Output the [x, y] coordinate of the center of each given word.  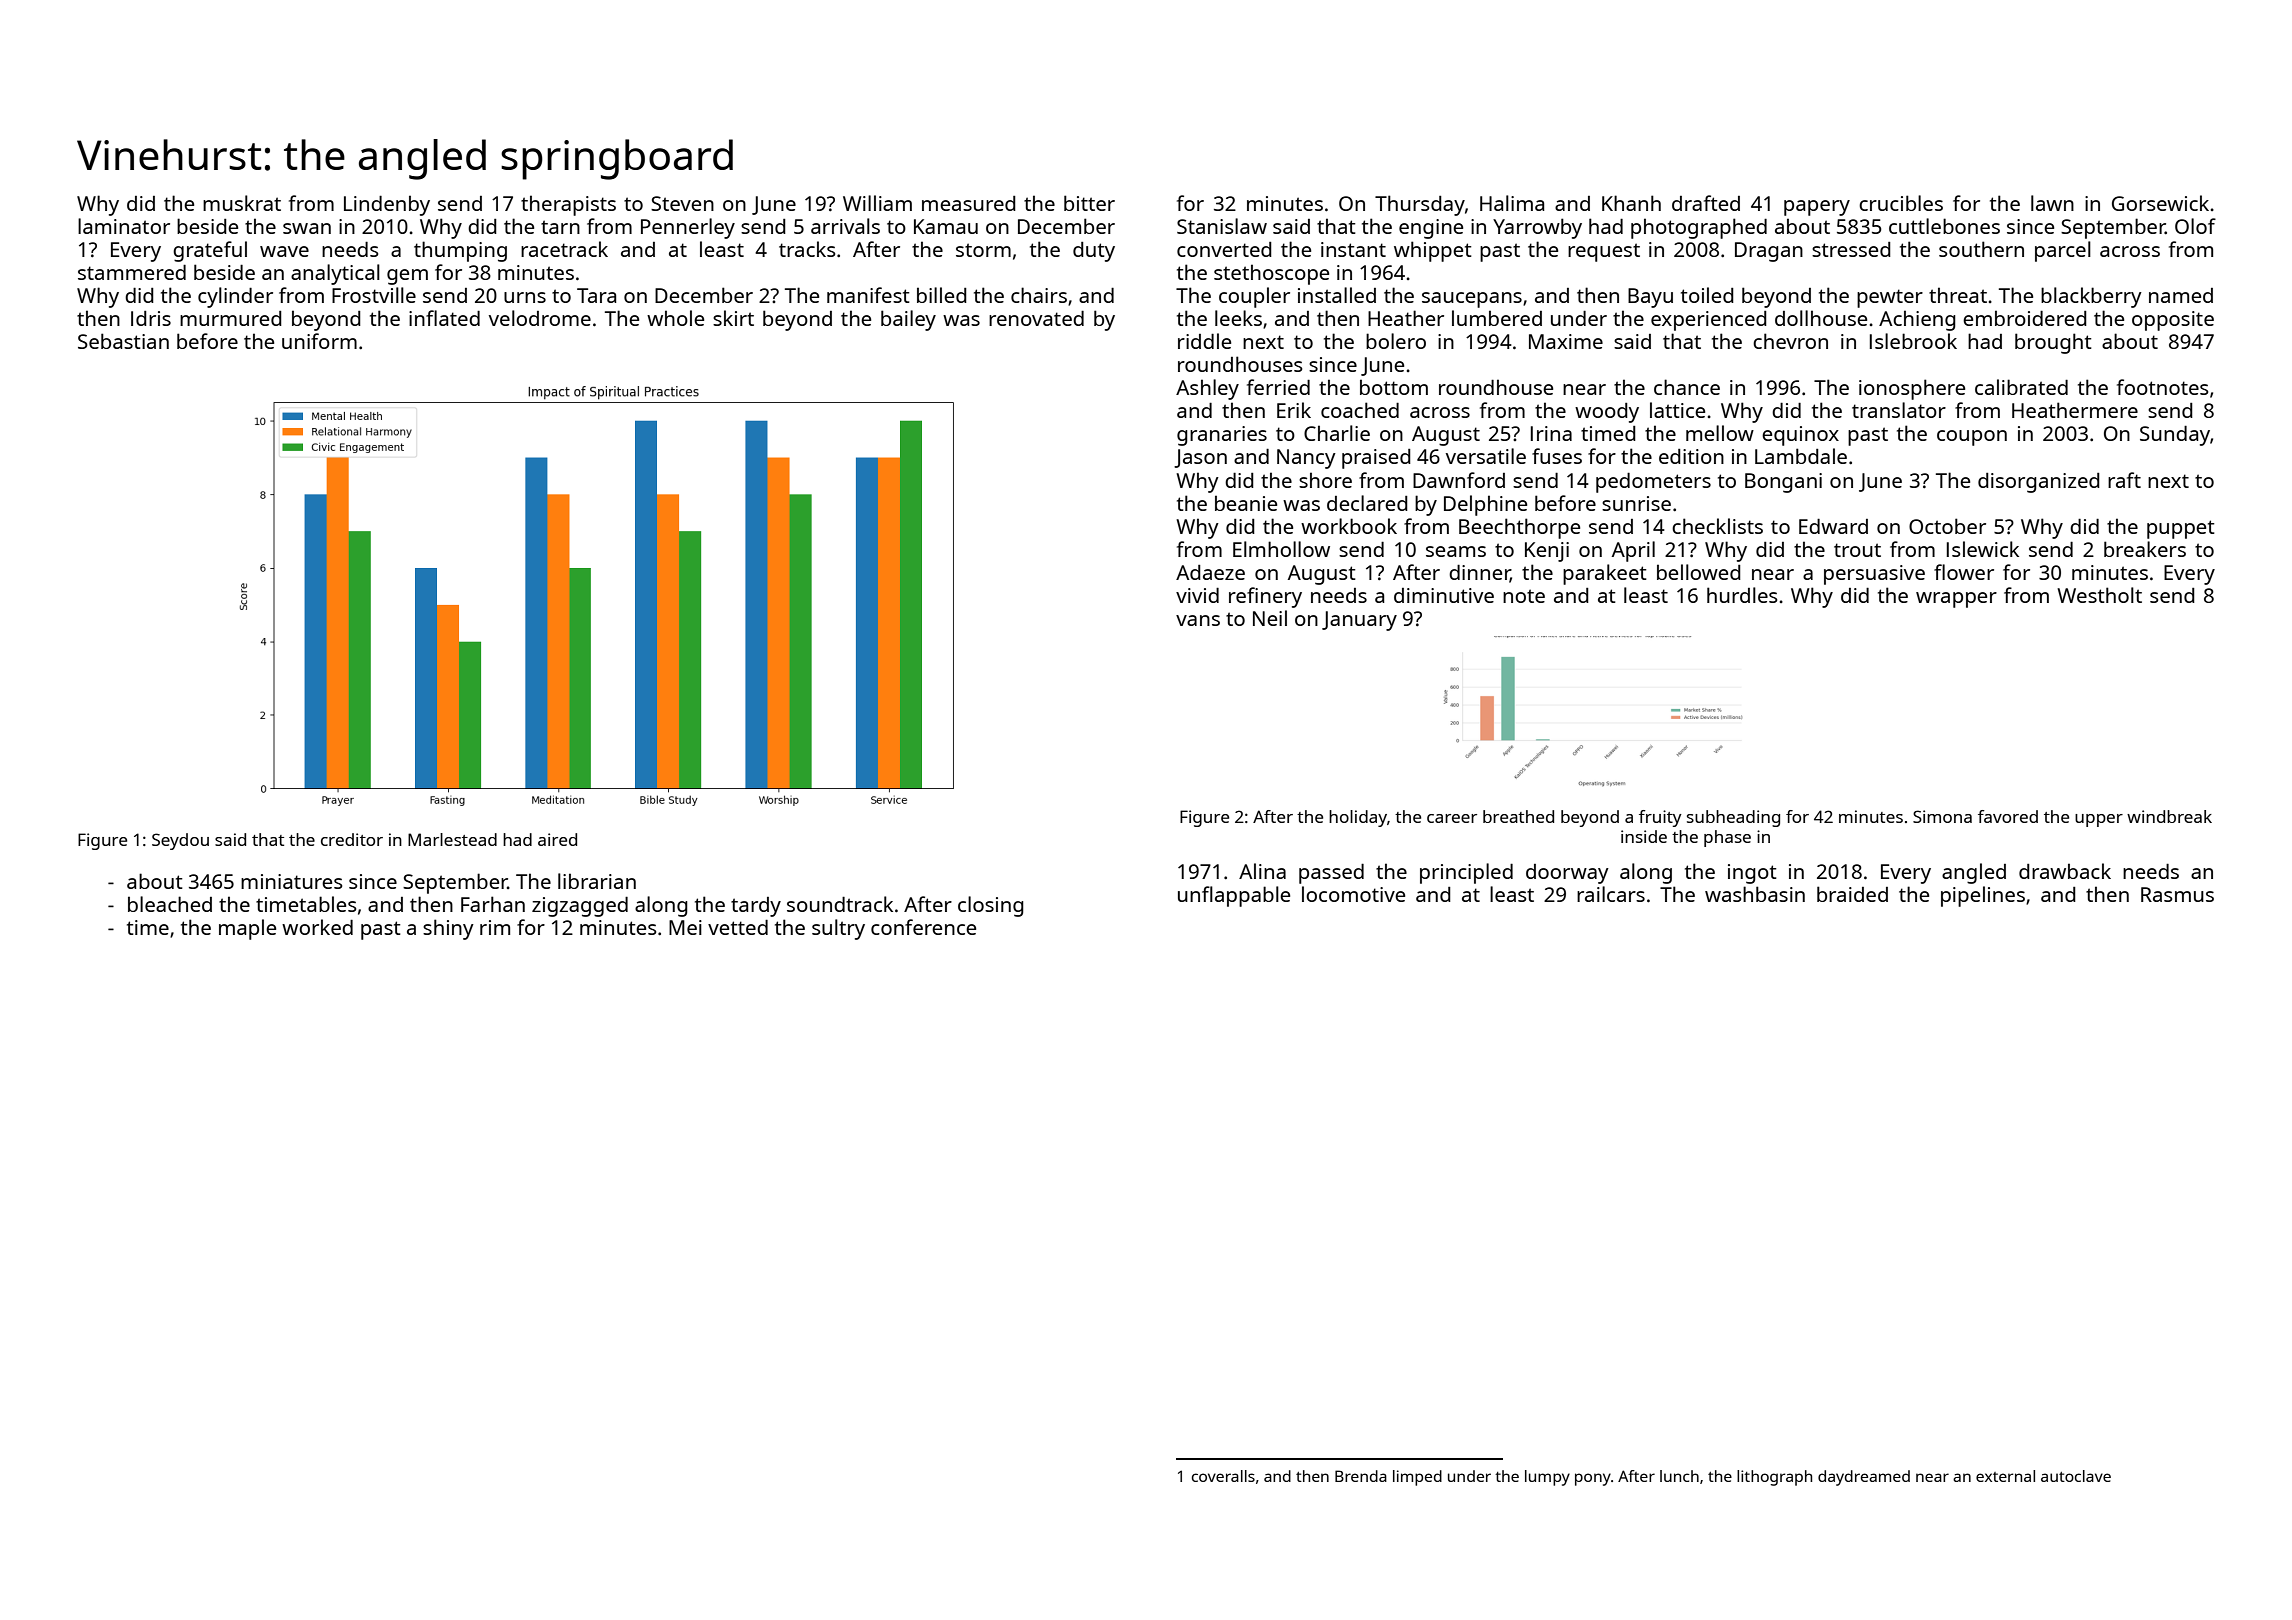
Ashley [1207, 389]
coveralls [1223, 1476]
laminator [124, 226]
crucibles [1901, 203]
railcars [1611, 894]
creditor [352, 839]
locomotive [1353, 894]
